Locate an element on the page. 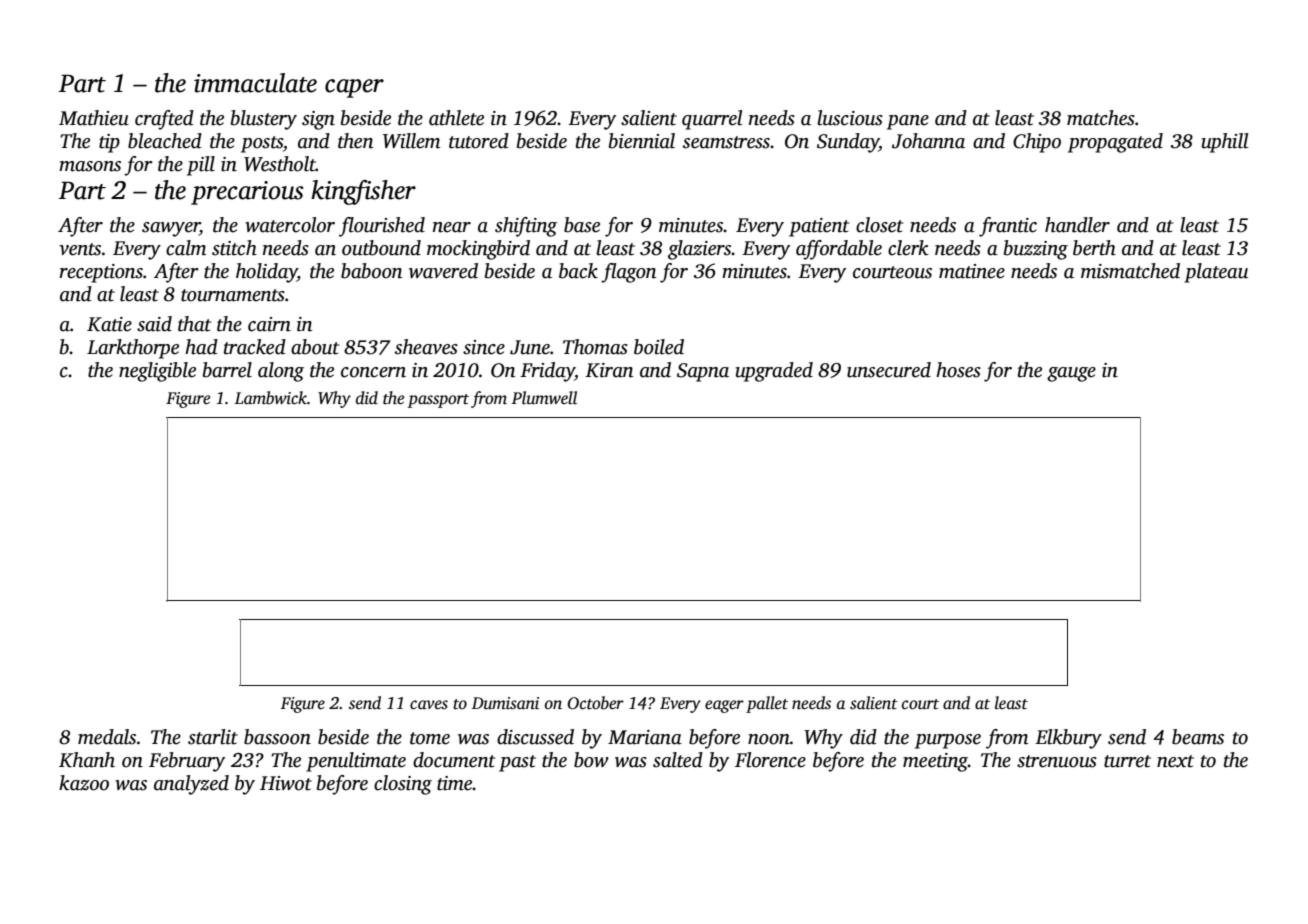 The width and height of the document is (1308, 924). caves is located at coordinates (429, 705).
